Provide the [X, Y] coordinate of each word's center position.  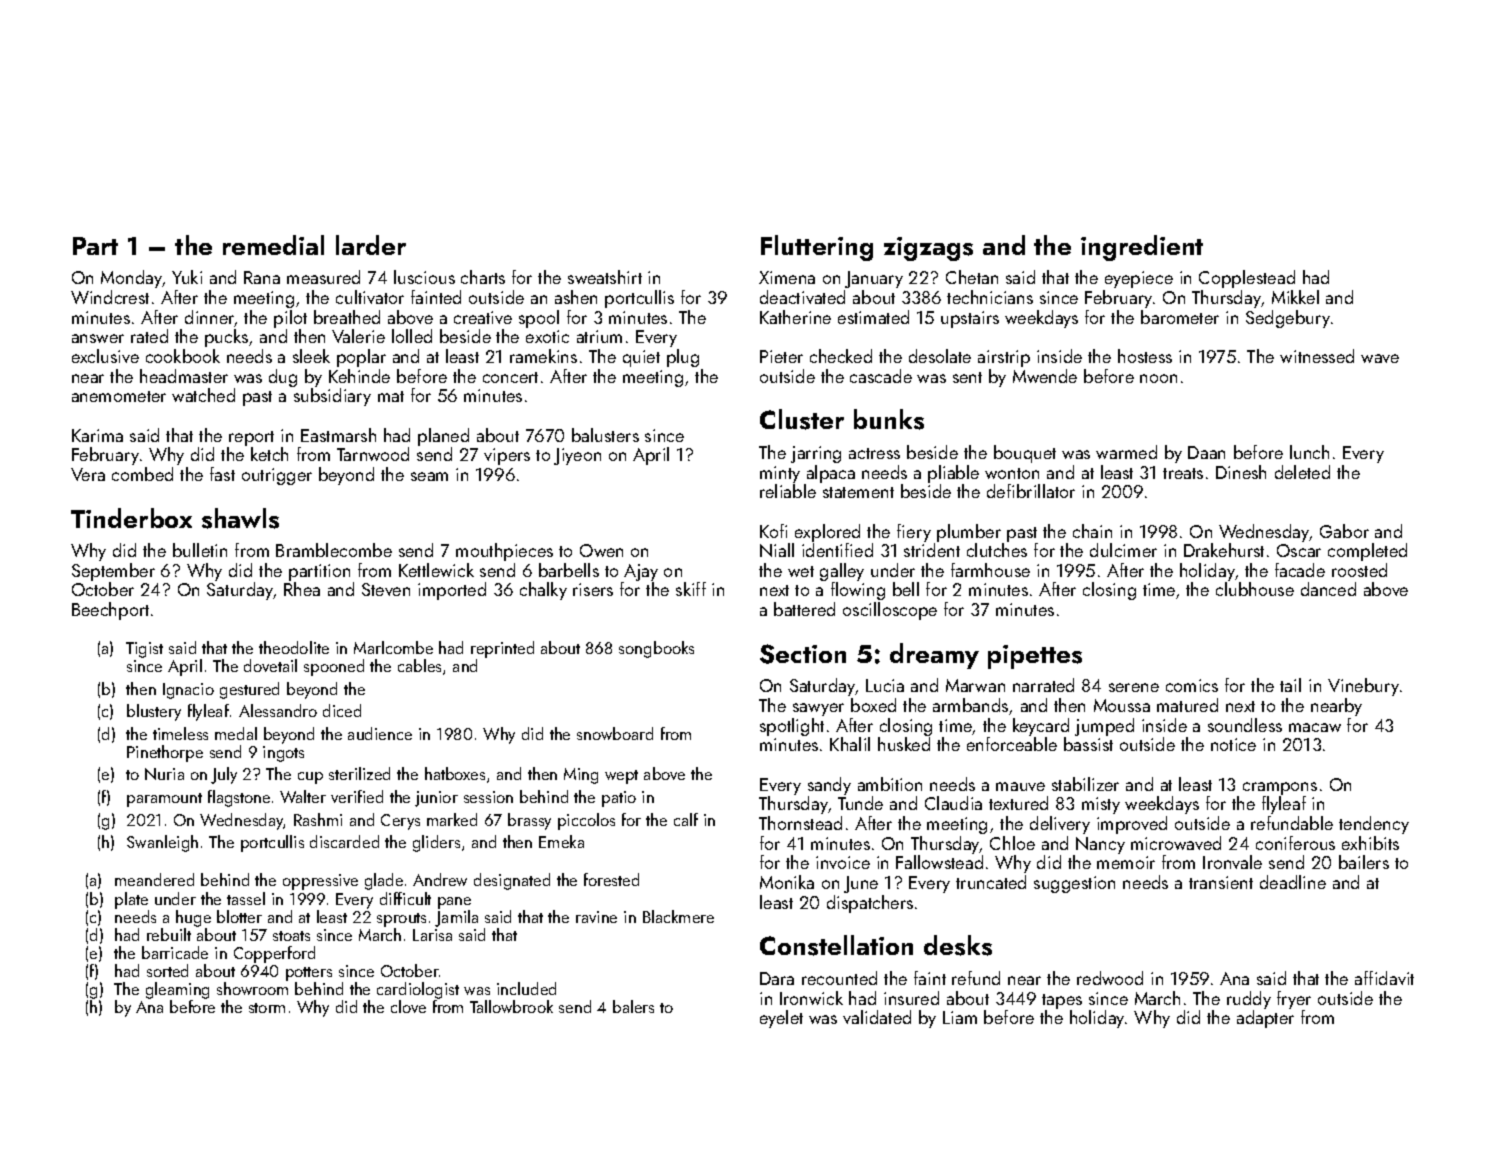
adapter [1265, 1019]
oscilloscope [890, 611]
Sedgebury [1288, 319]
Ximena [787, 277]
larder [371, 245]
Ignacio [188, 691]
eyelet [781, 1019]
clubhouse [1255, 589]
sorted [167, 970]
